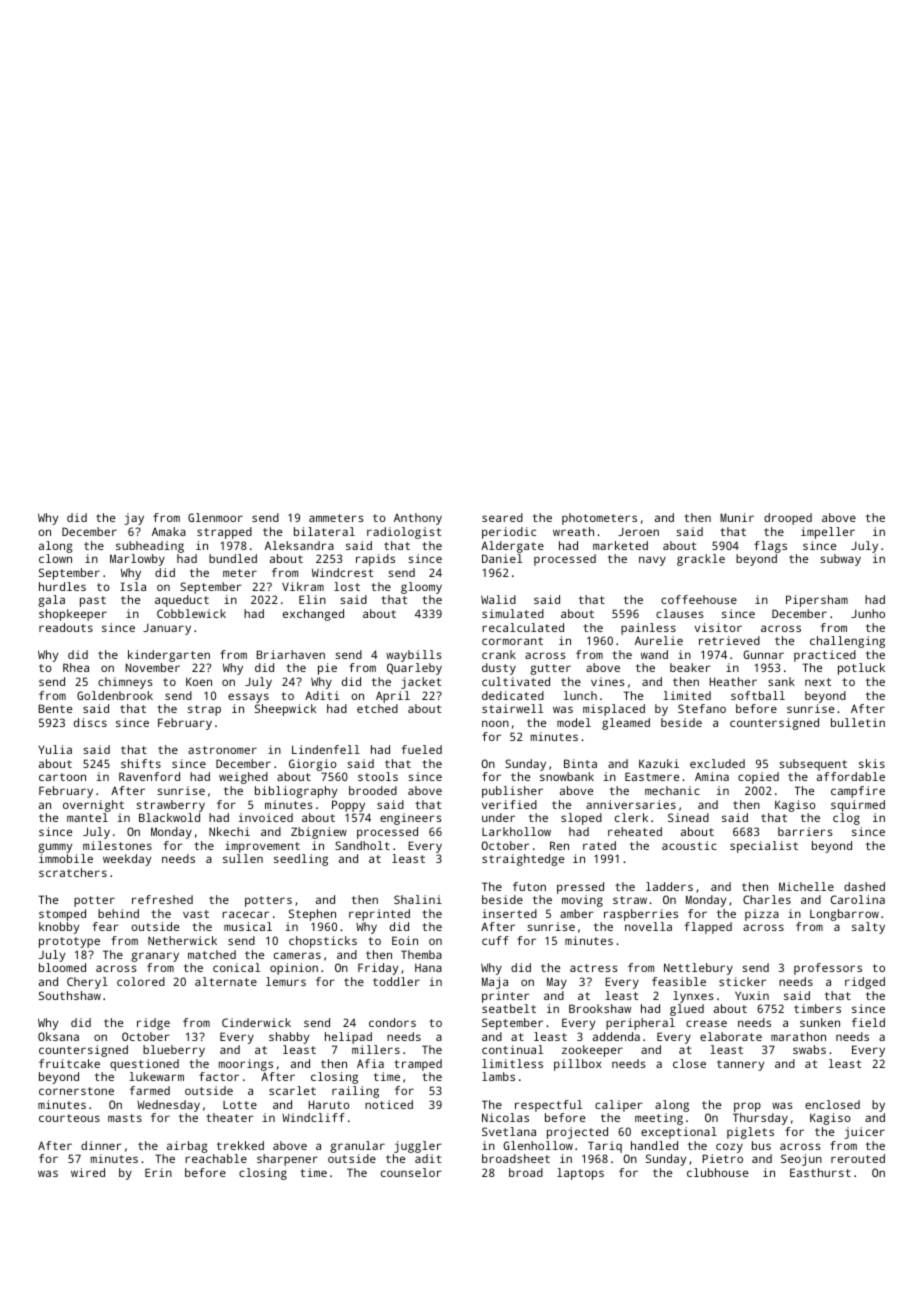 This page has width=924, height=1308. Describe the element at coordinates (809, 1049) in the page. I see `swabs` at that location.
